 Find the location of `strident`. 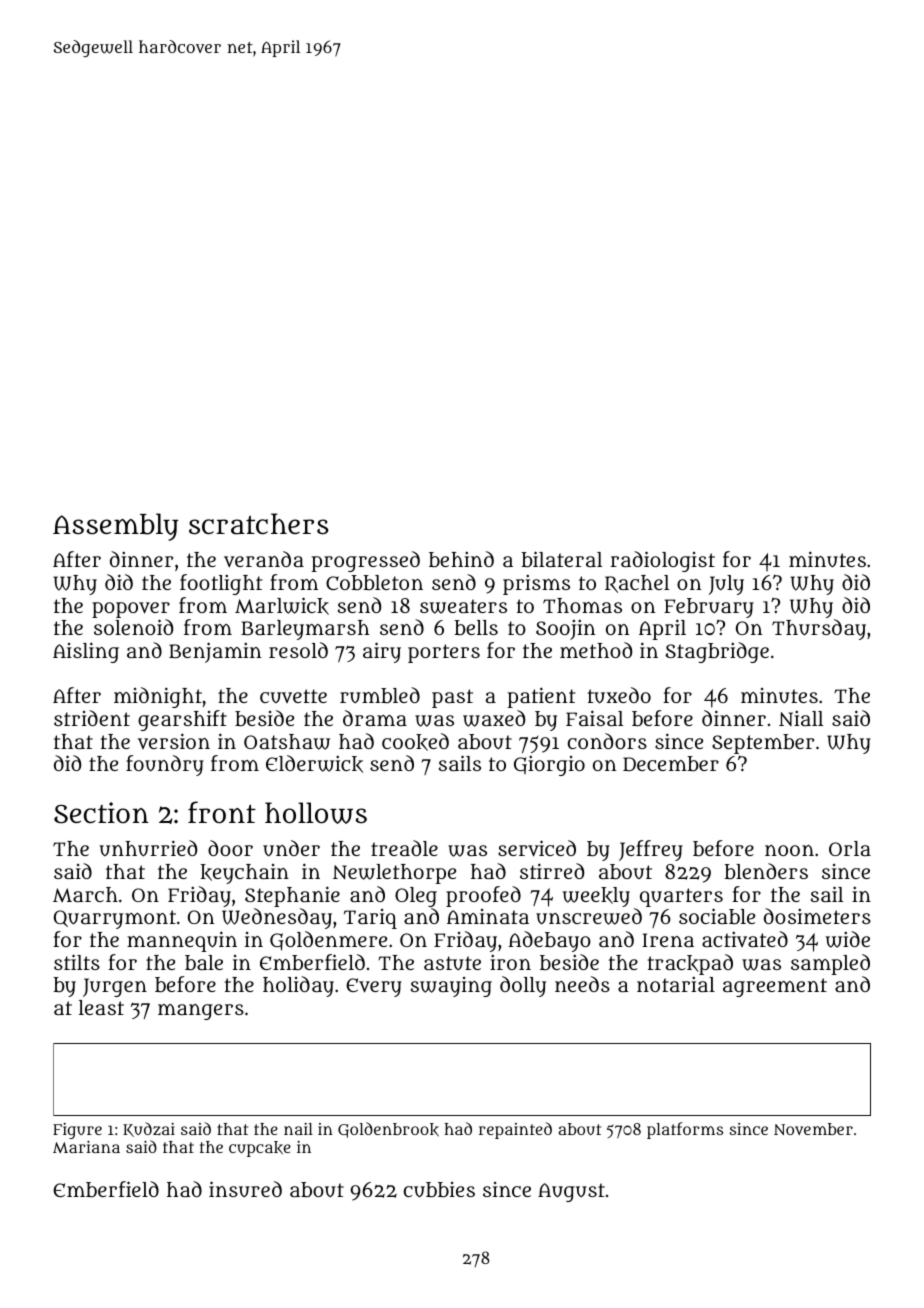

strident is located at coordinates (92, 718).
